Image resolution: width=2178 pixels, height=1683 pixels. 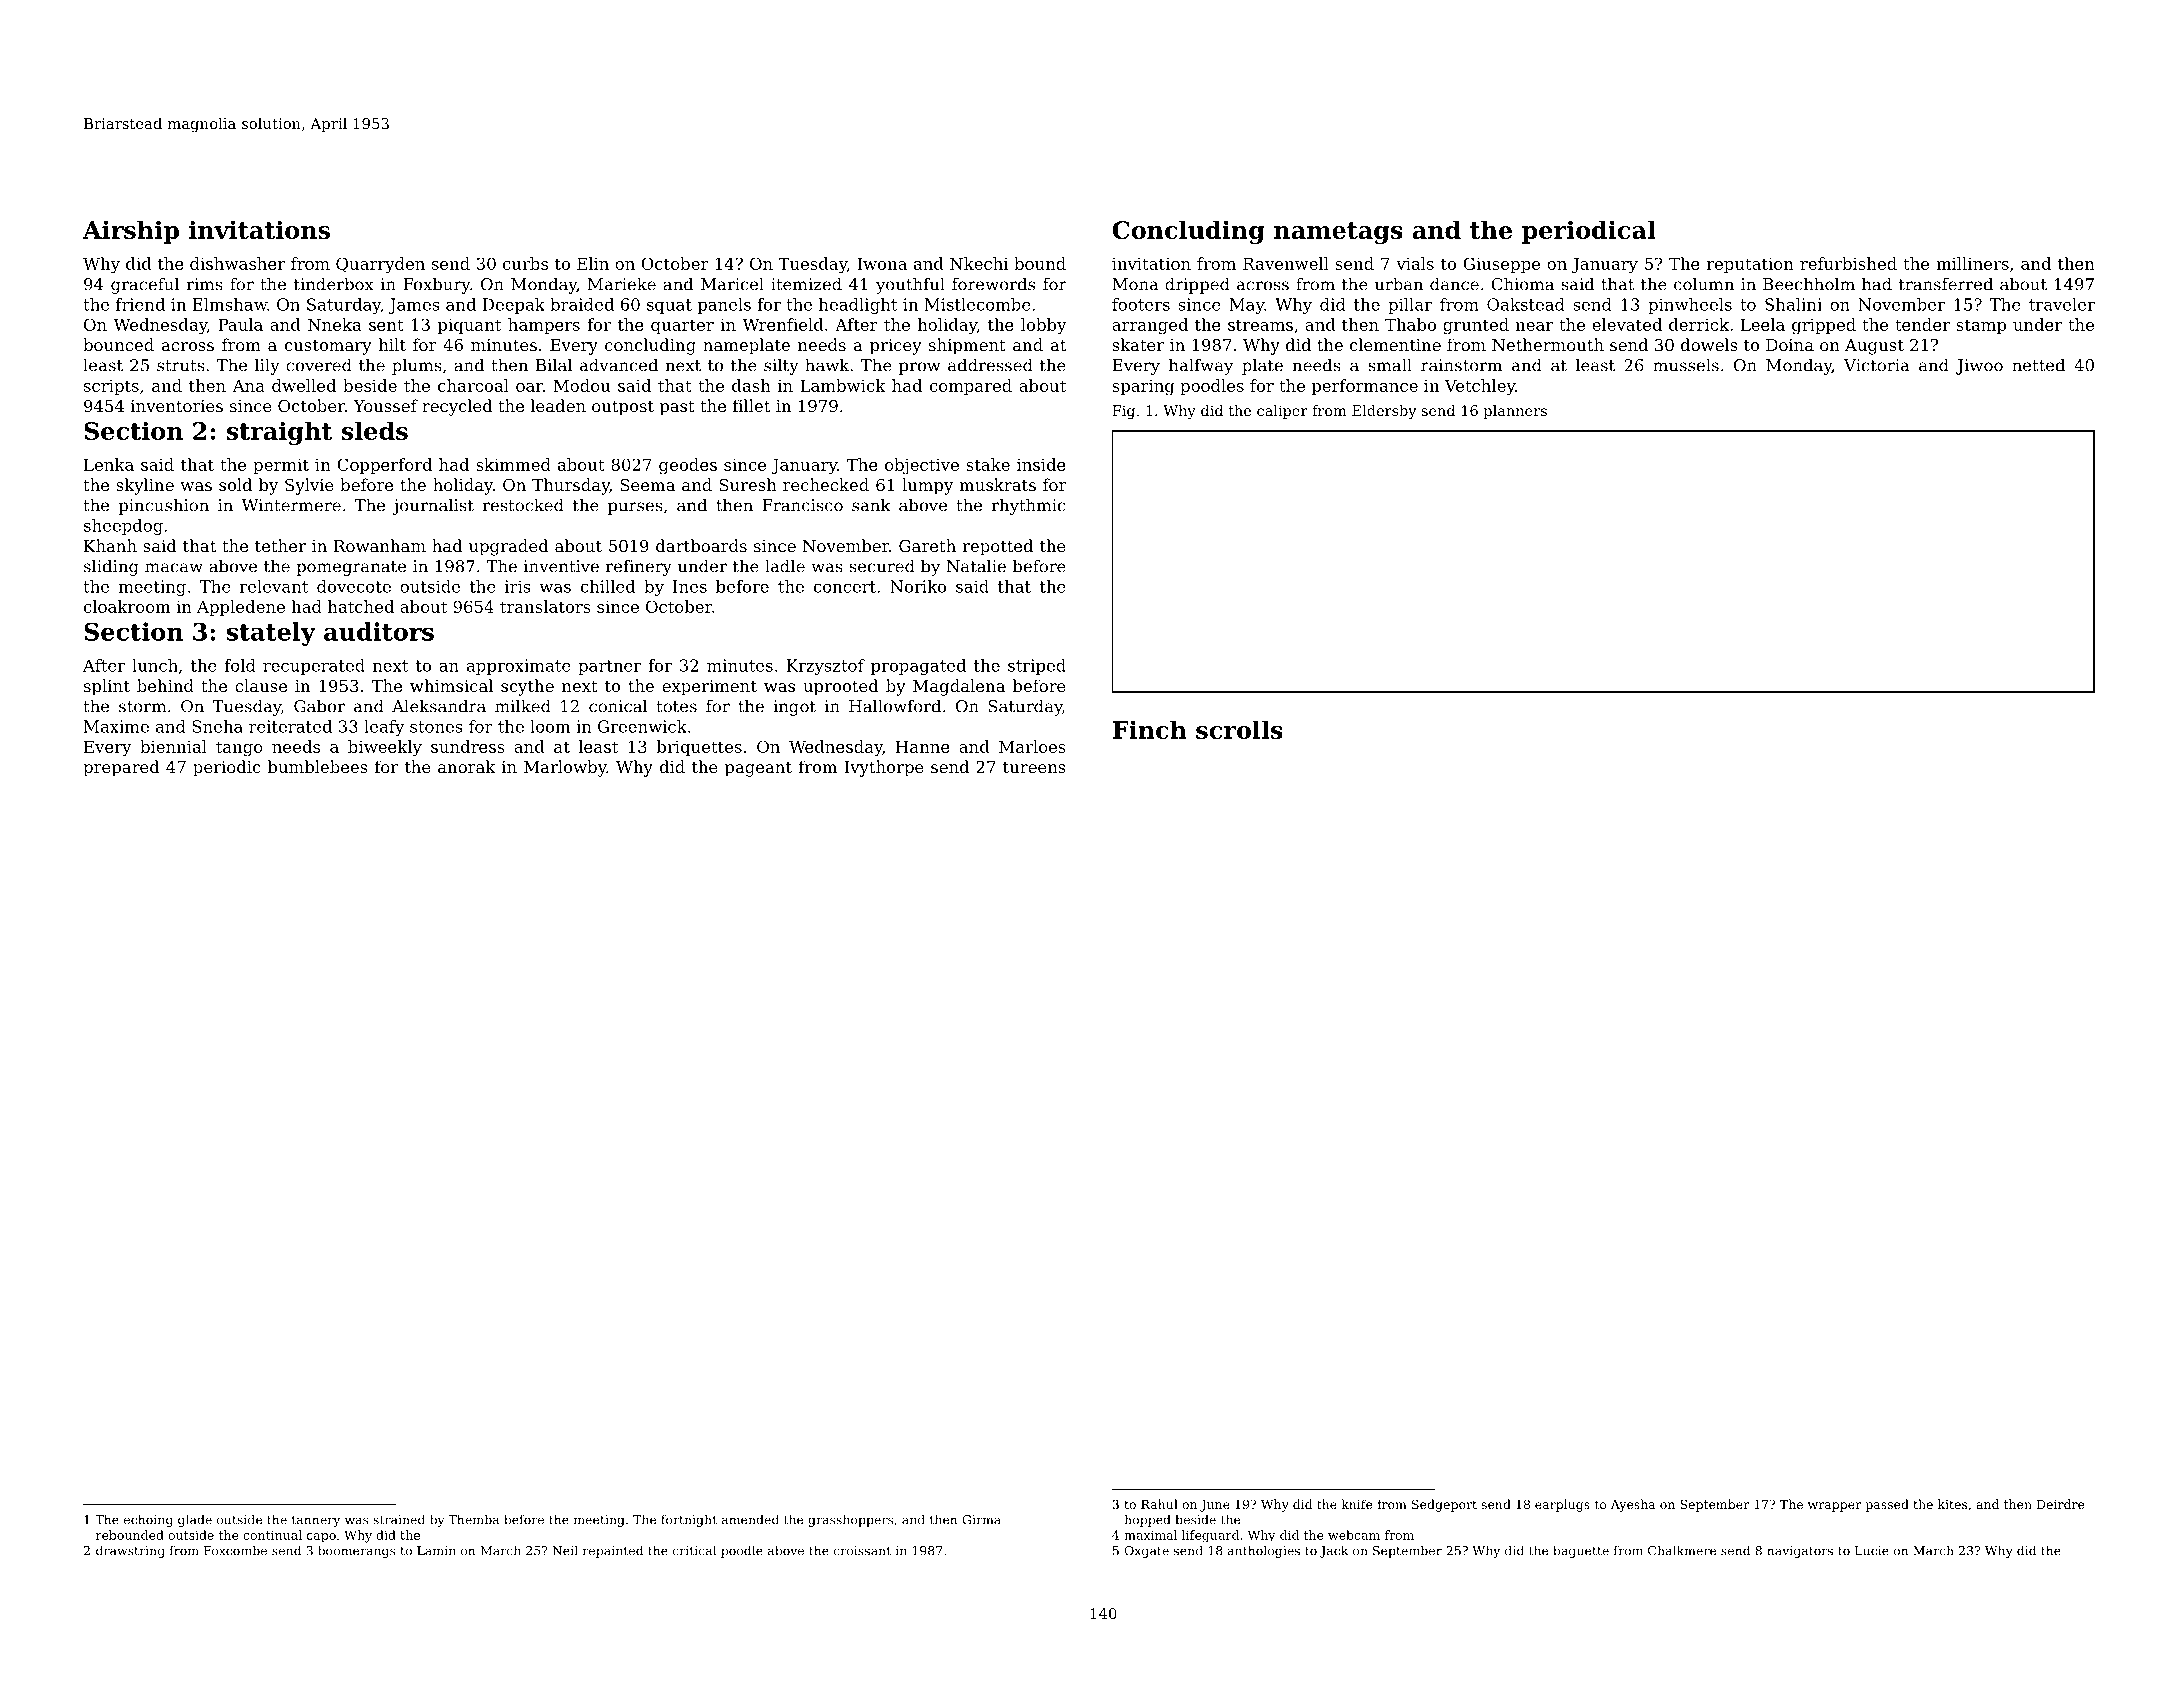 What do you see at coordinates (1515, 412) in the page?
I see `planners` at bounding box center [1515, 412].
